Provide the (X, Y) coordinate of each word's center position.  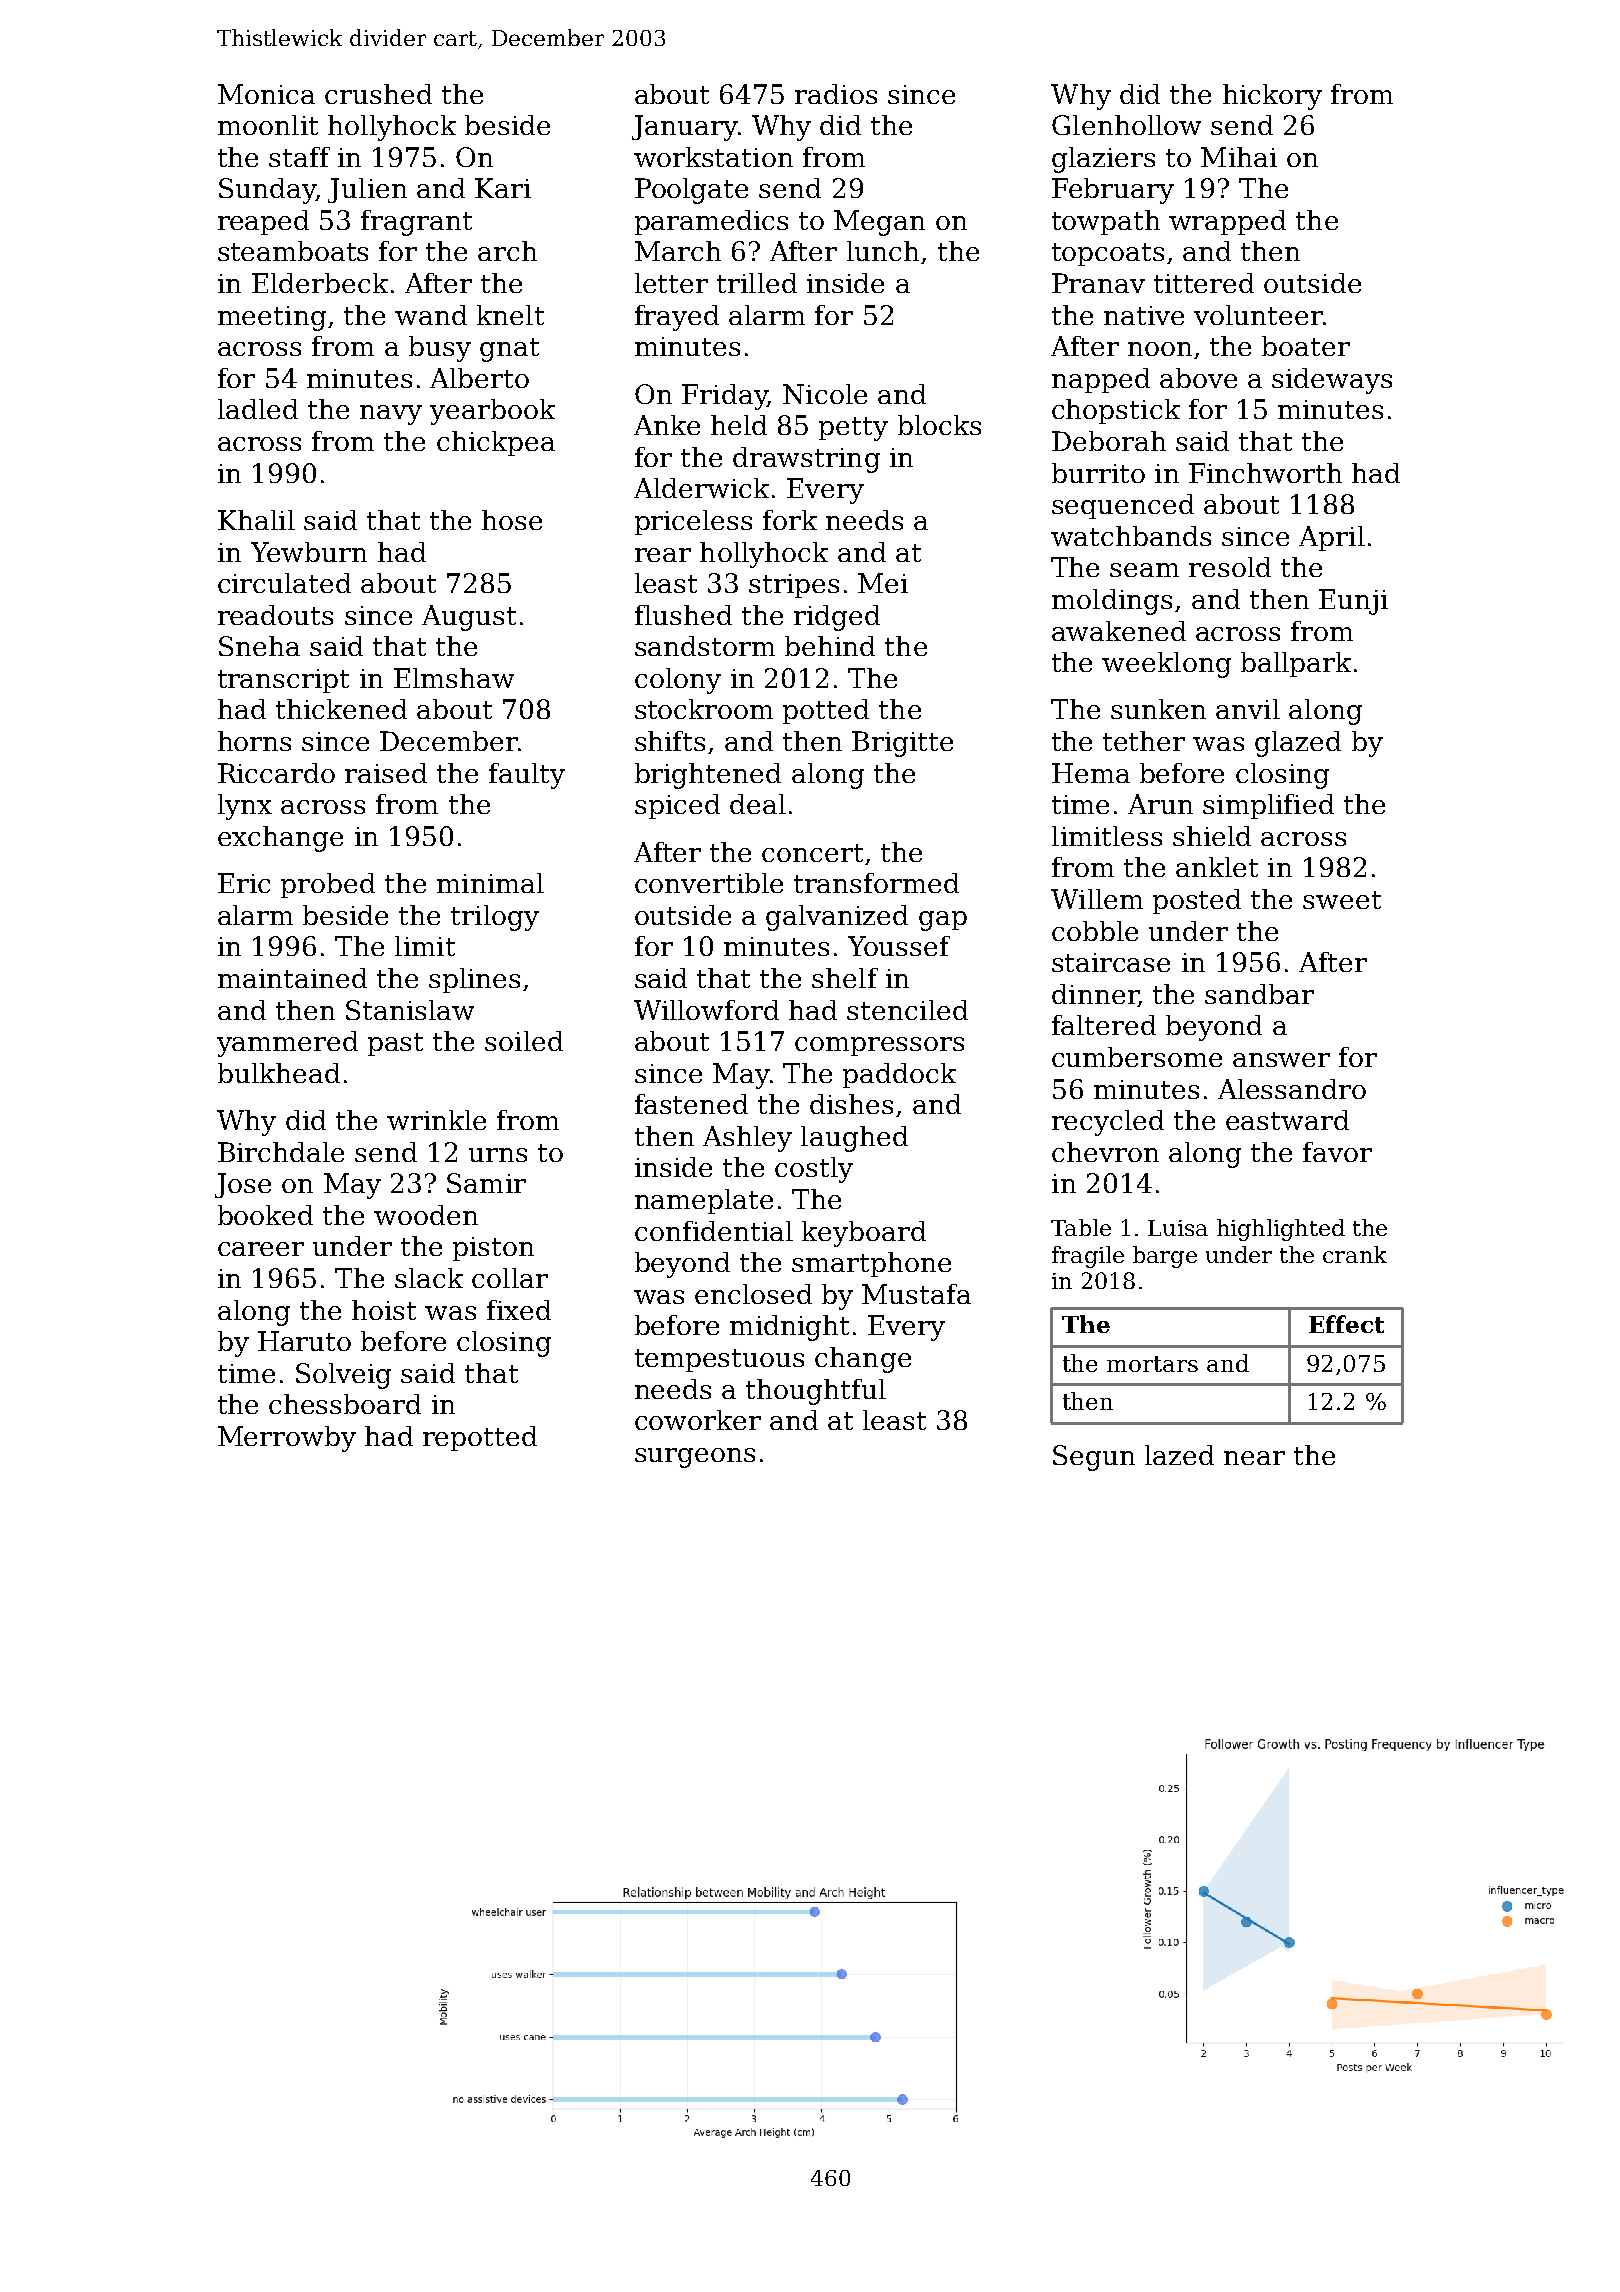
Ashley (747, 1139)
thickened (341, 709)
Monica (266, 94)
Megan (879, 223)
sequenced (1123, 506)
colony (678, 681)
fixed (519, 1310)
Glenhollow (1126, 125)
